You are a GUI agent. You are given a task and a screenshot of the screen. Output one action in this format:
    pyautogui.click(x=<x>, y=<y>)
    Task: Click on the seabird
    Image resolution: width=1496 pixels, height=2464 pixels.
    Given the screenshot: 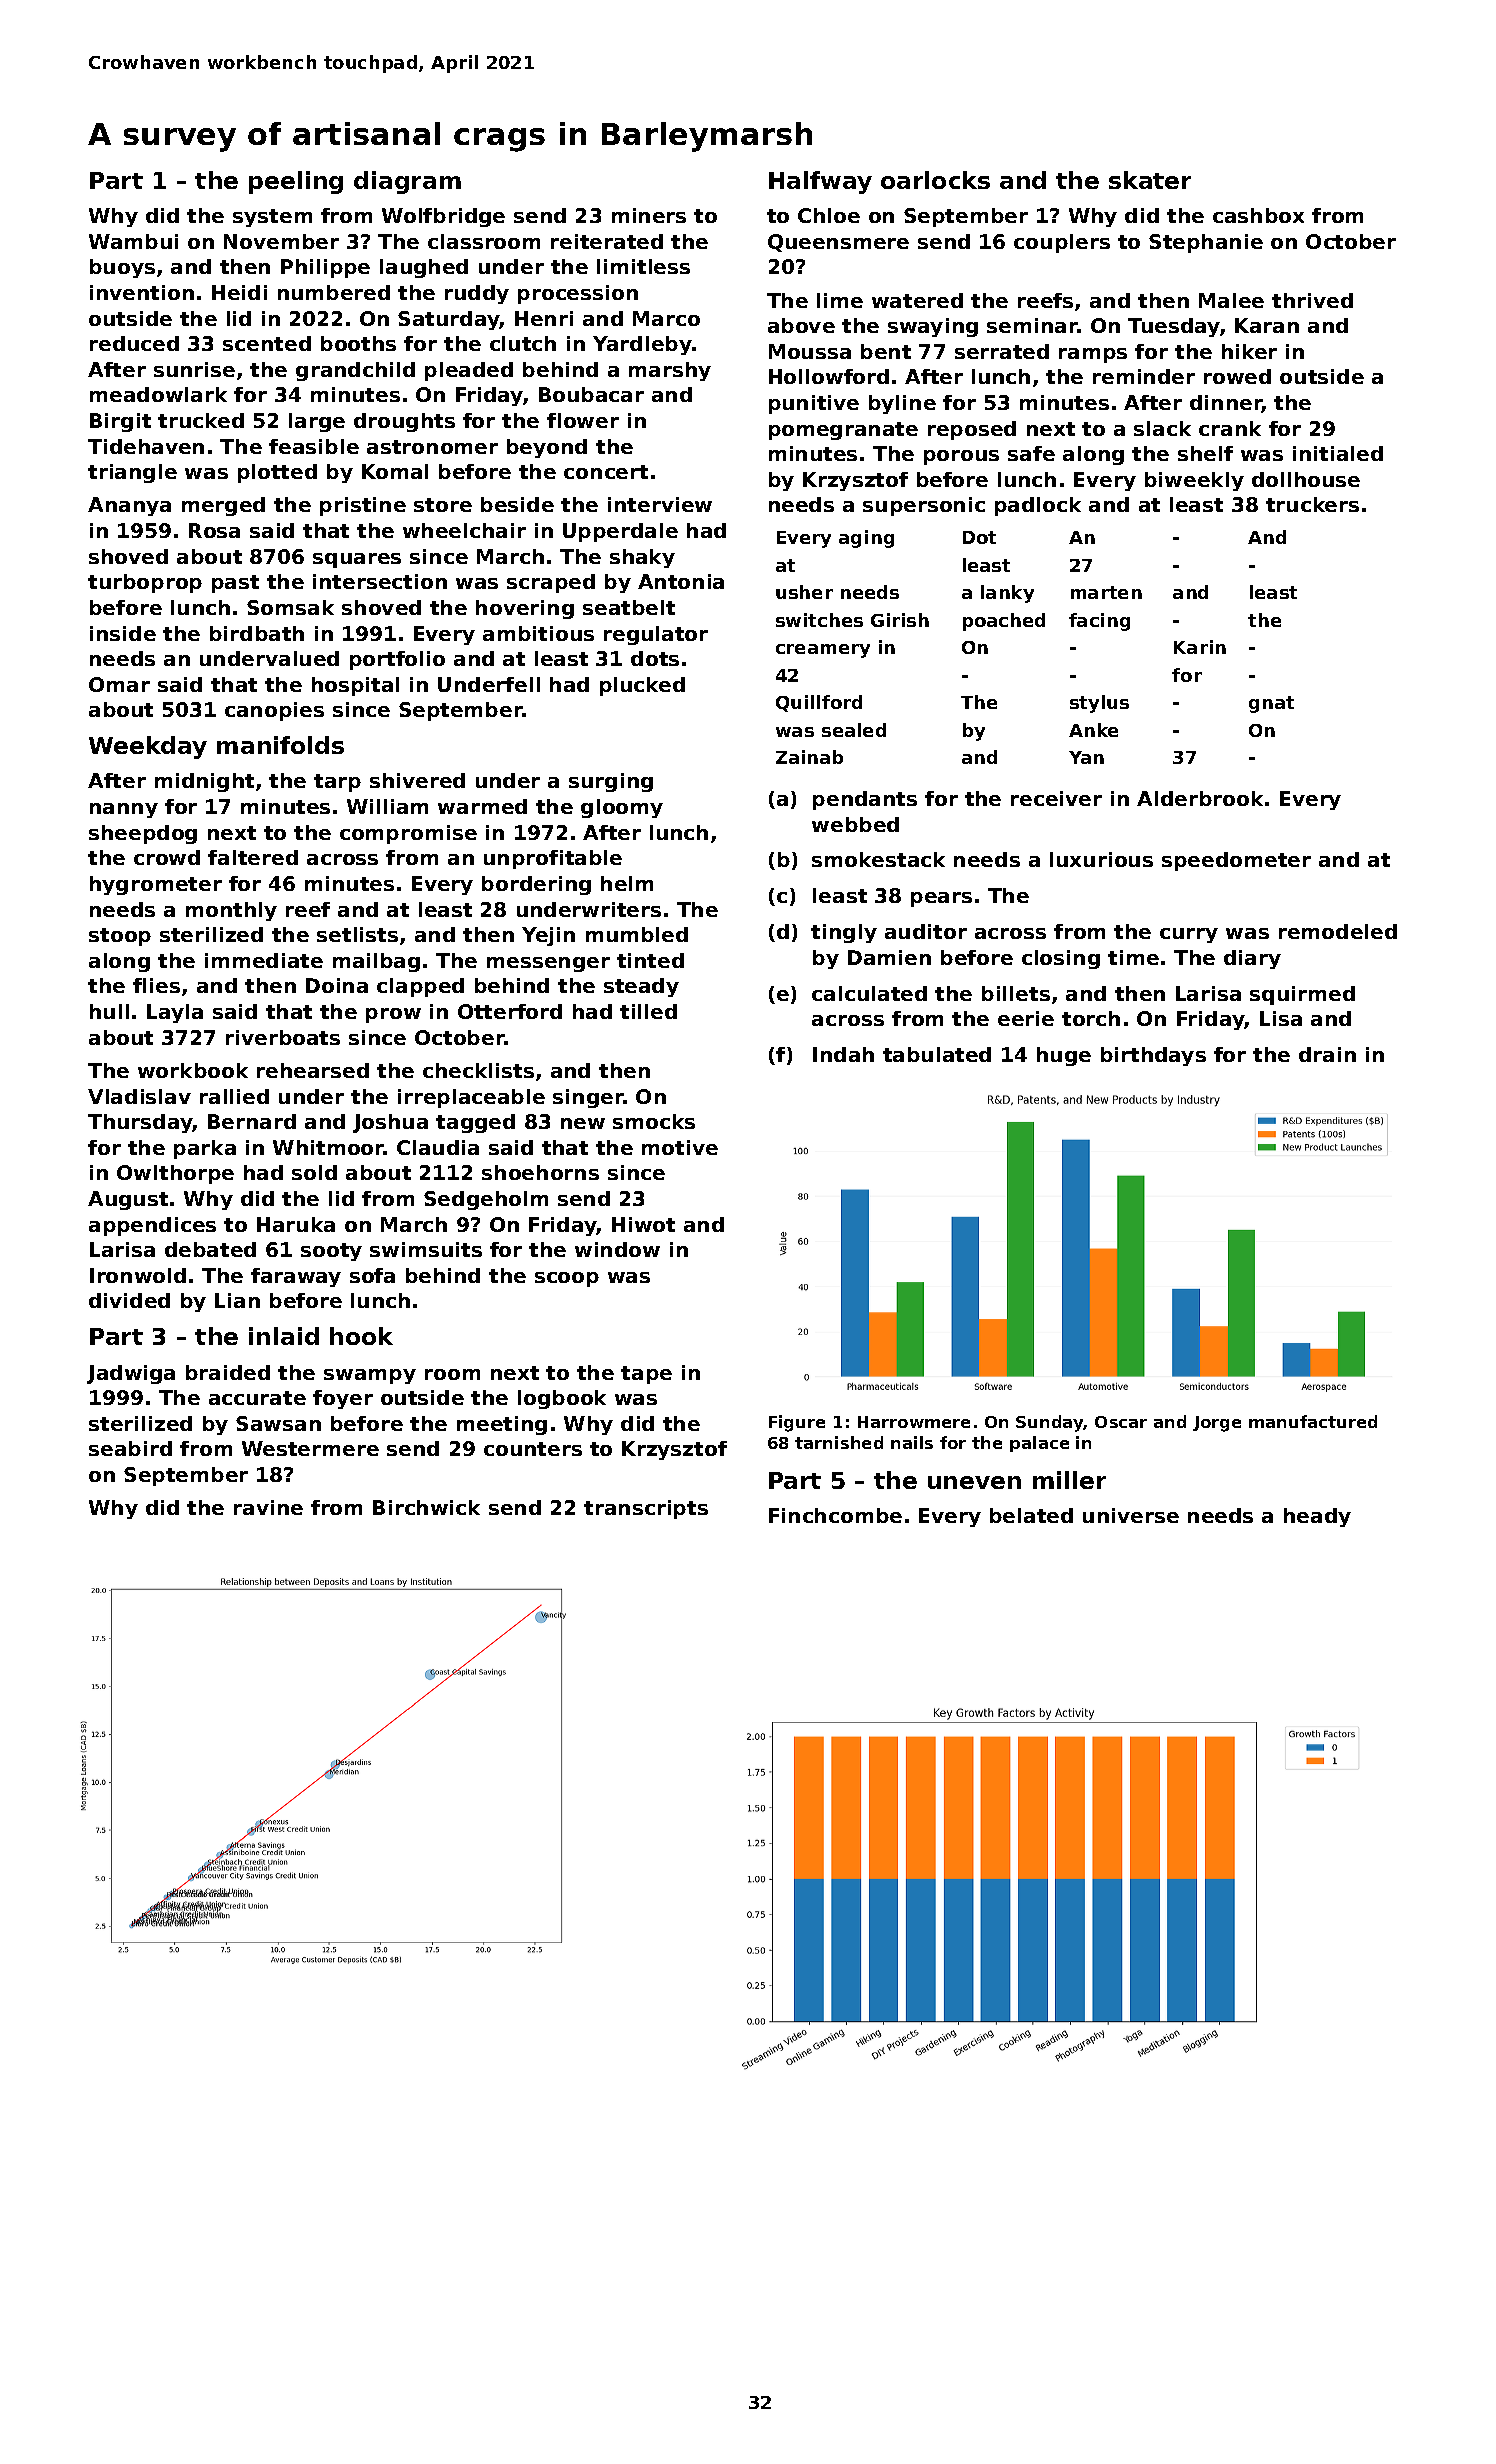 What is the action you would take?
    pyautogui.click(x=130, y=1448)
